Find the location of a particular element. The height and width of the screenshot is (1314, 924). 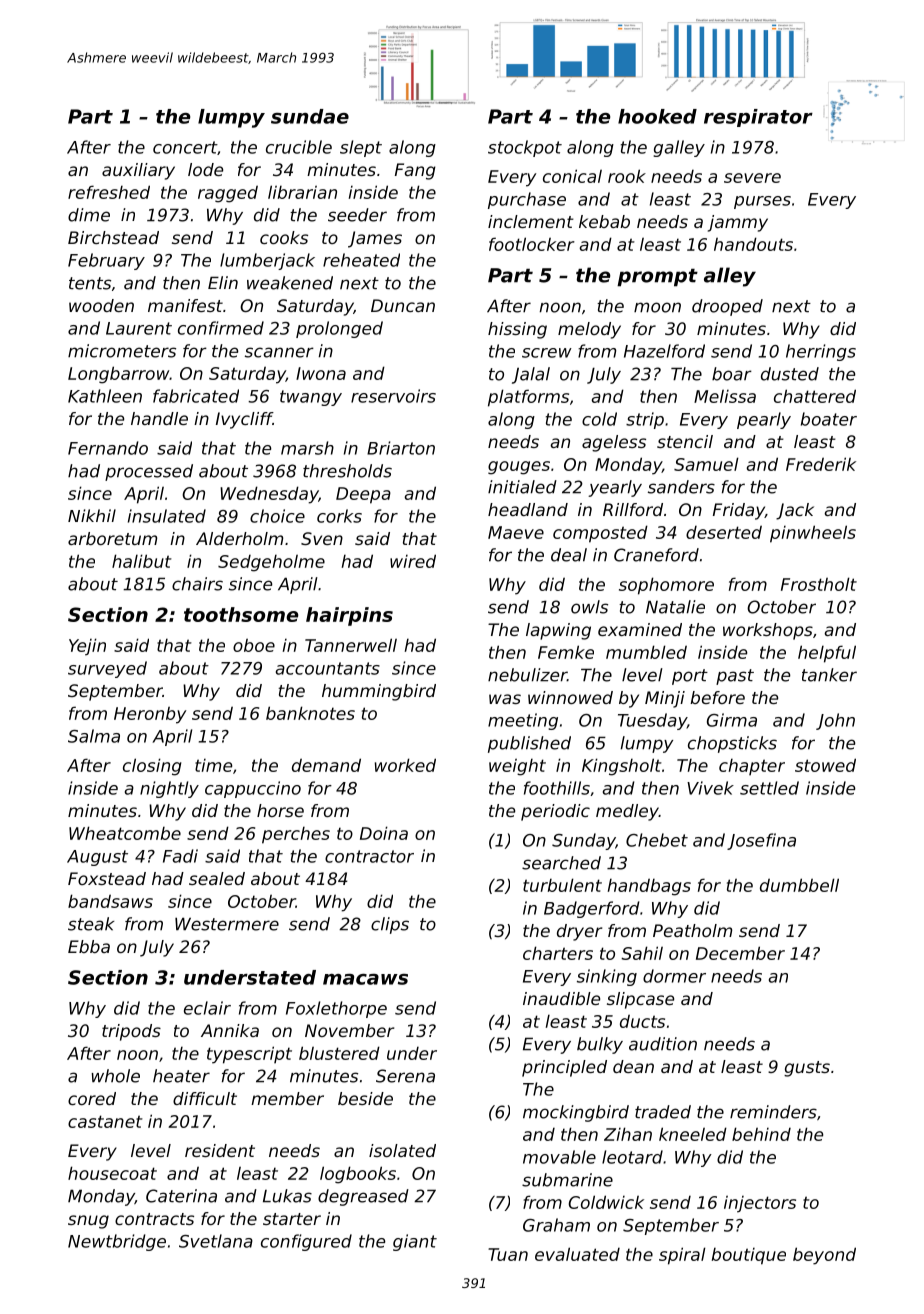

Newtbridge is located at coordinates (117, 1242).
